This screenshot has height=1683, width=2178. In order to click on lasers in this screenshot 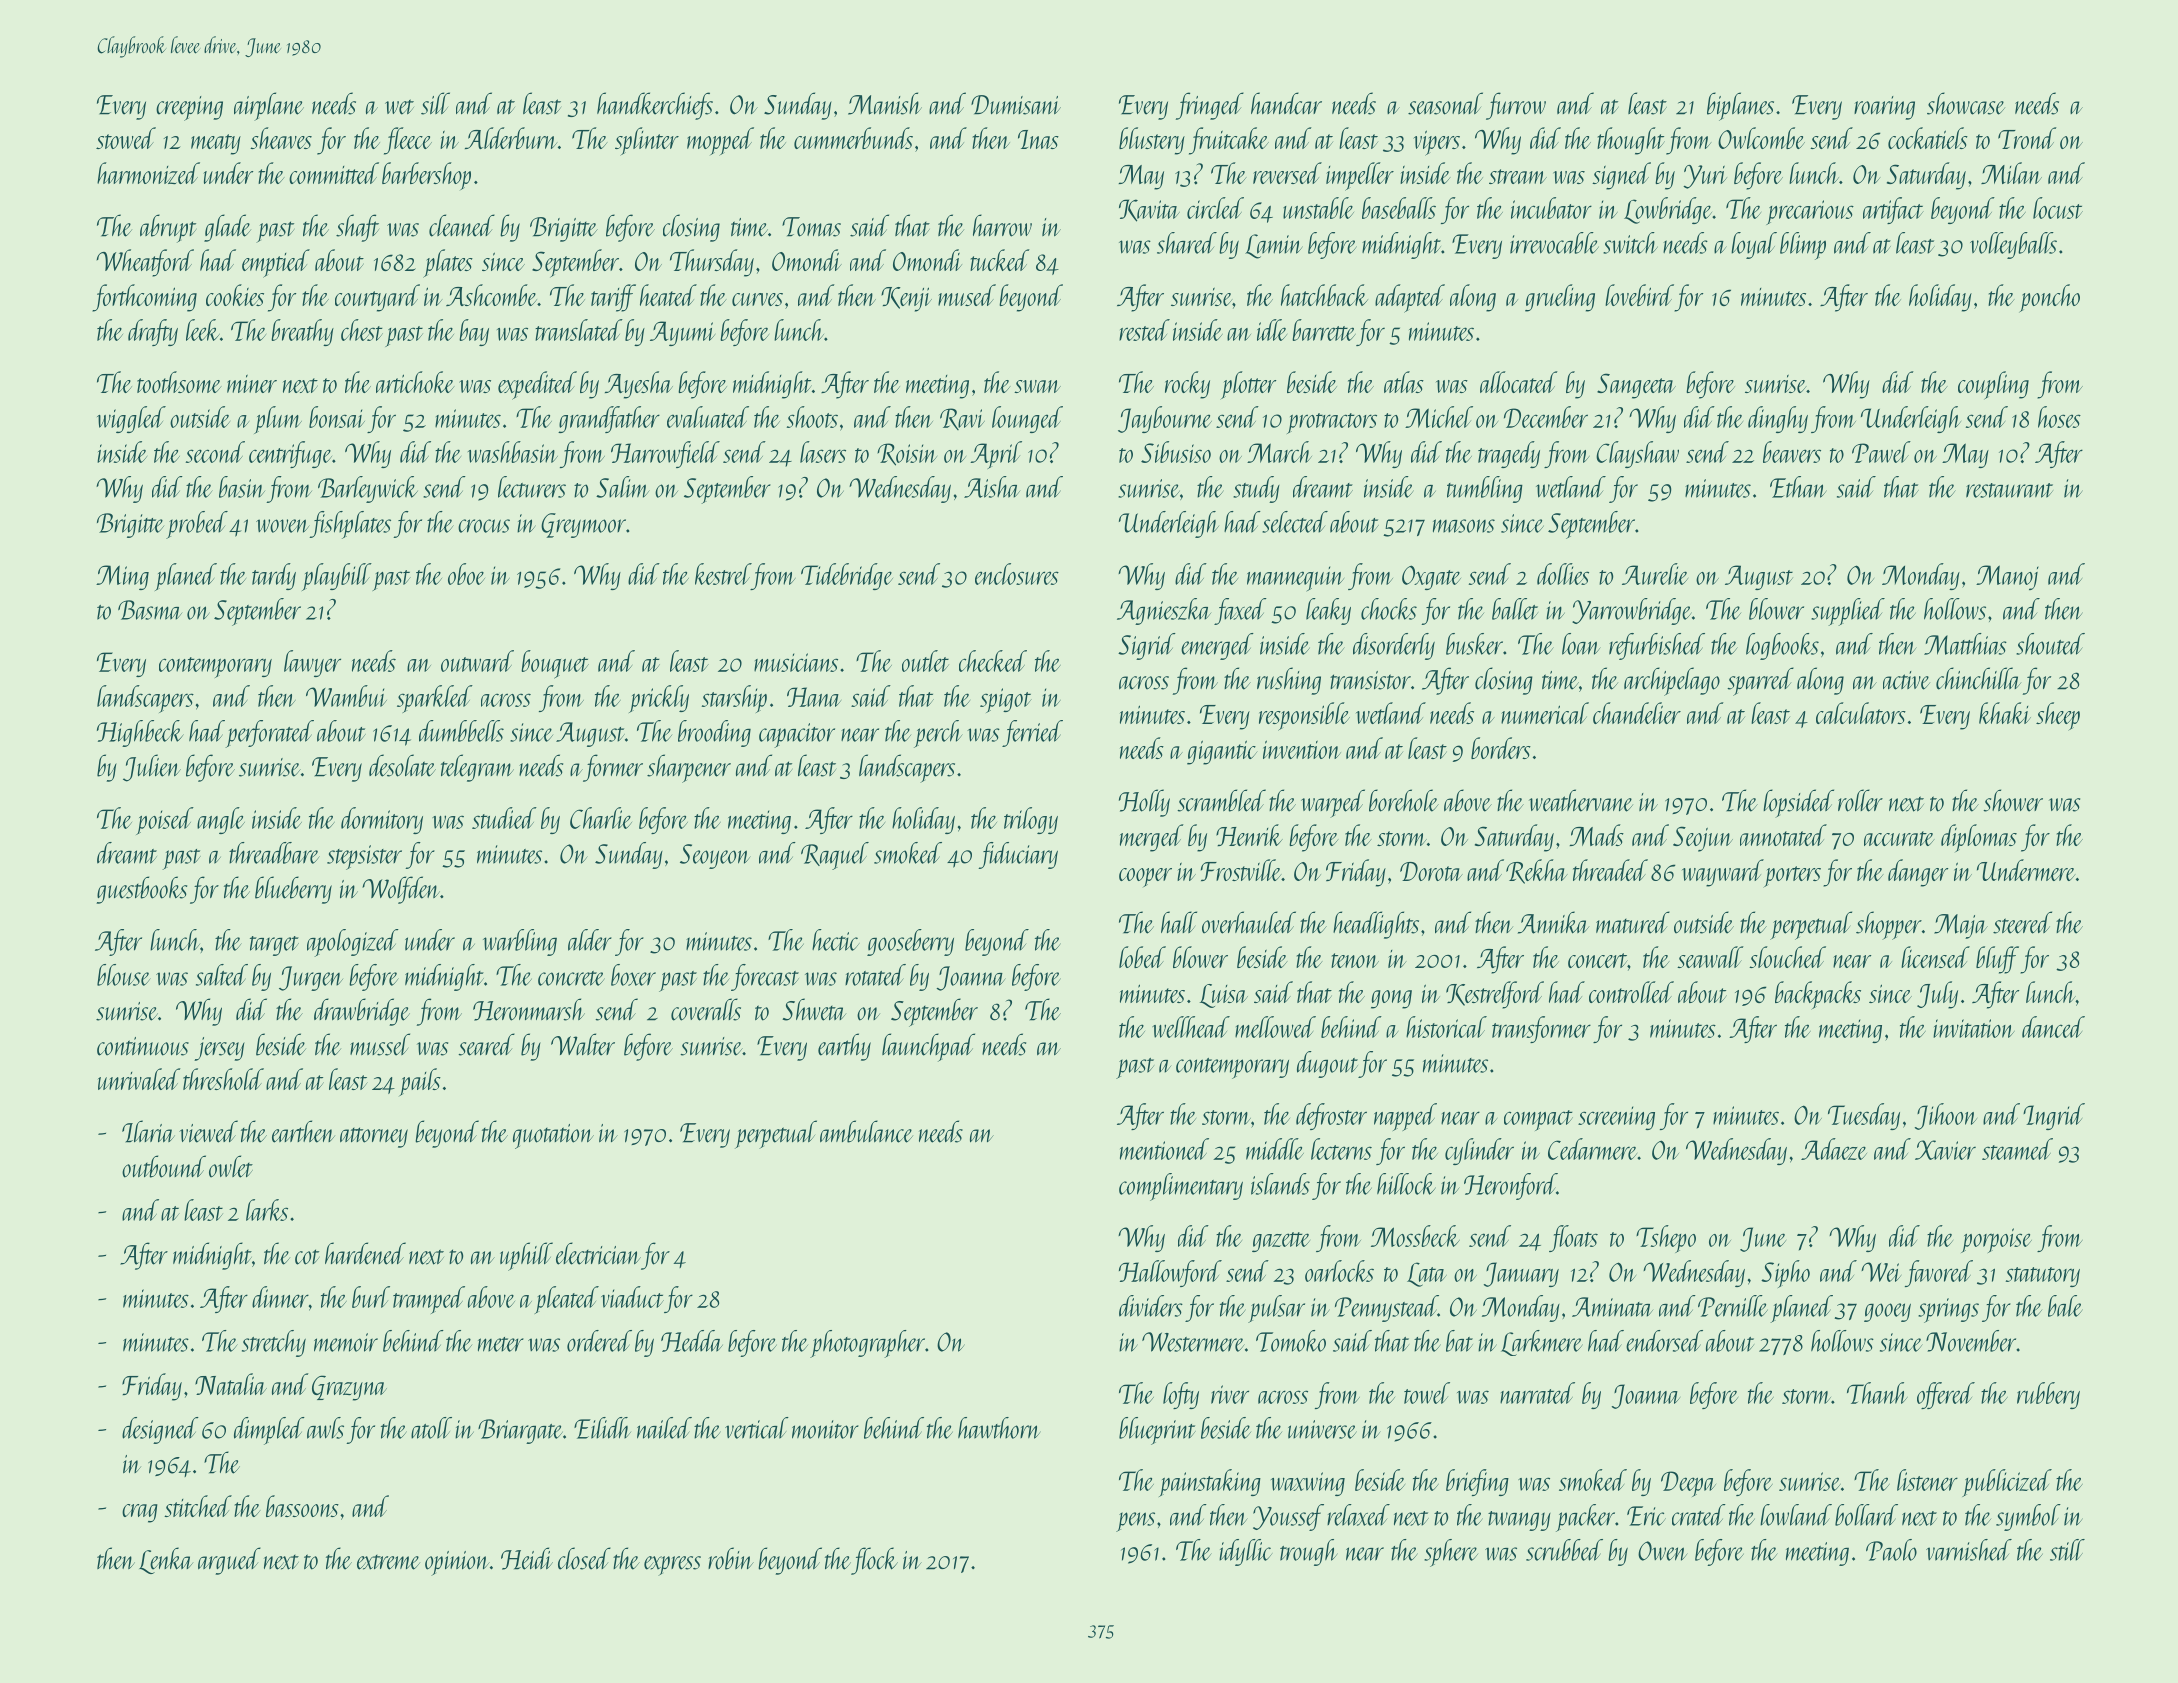, I will do `click(823, 452)`.
